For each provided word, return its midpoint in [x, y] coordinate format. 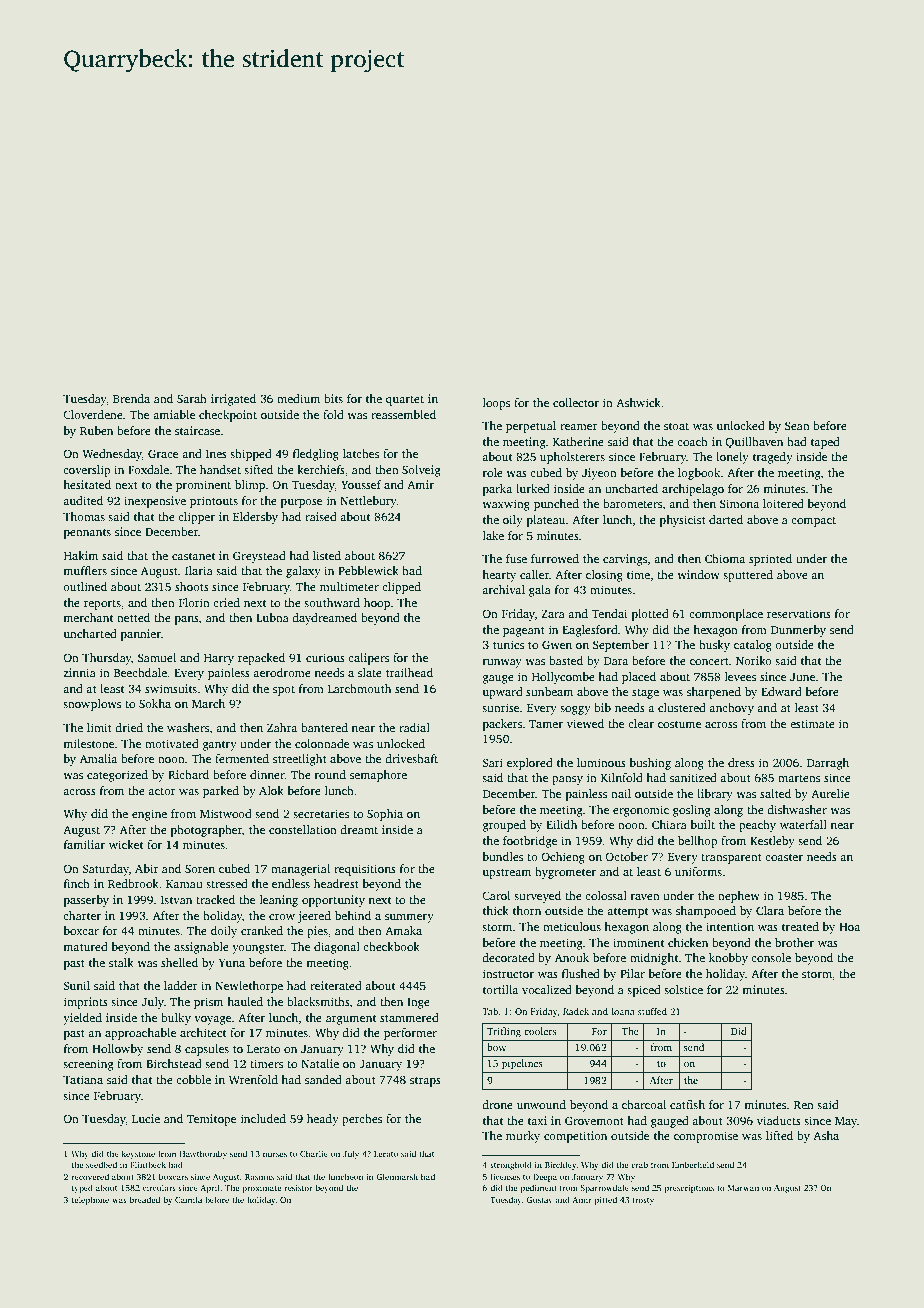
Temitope [211, 1120]
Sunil [76, 985]
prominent [203, 486]
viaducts [779, 1120]
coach [692, 441]
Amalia [98, 758]
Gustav [539, 1200]
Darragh [828, 764]
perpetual [531, 427]
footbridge [530, 842]
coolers [540, 1031]
